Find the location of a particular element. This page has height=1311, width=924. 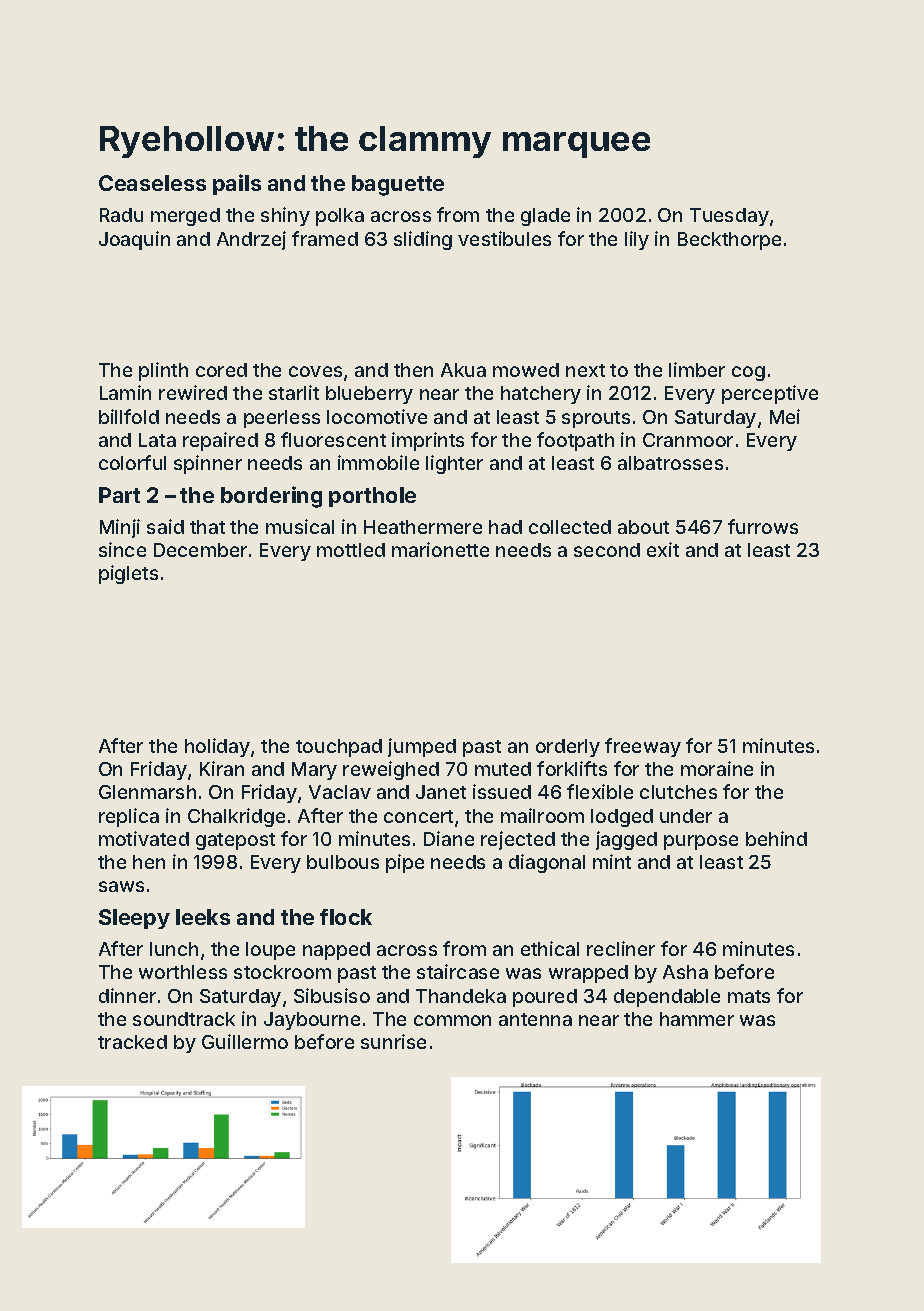

sliding is located at coordinates (423, 240).
